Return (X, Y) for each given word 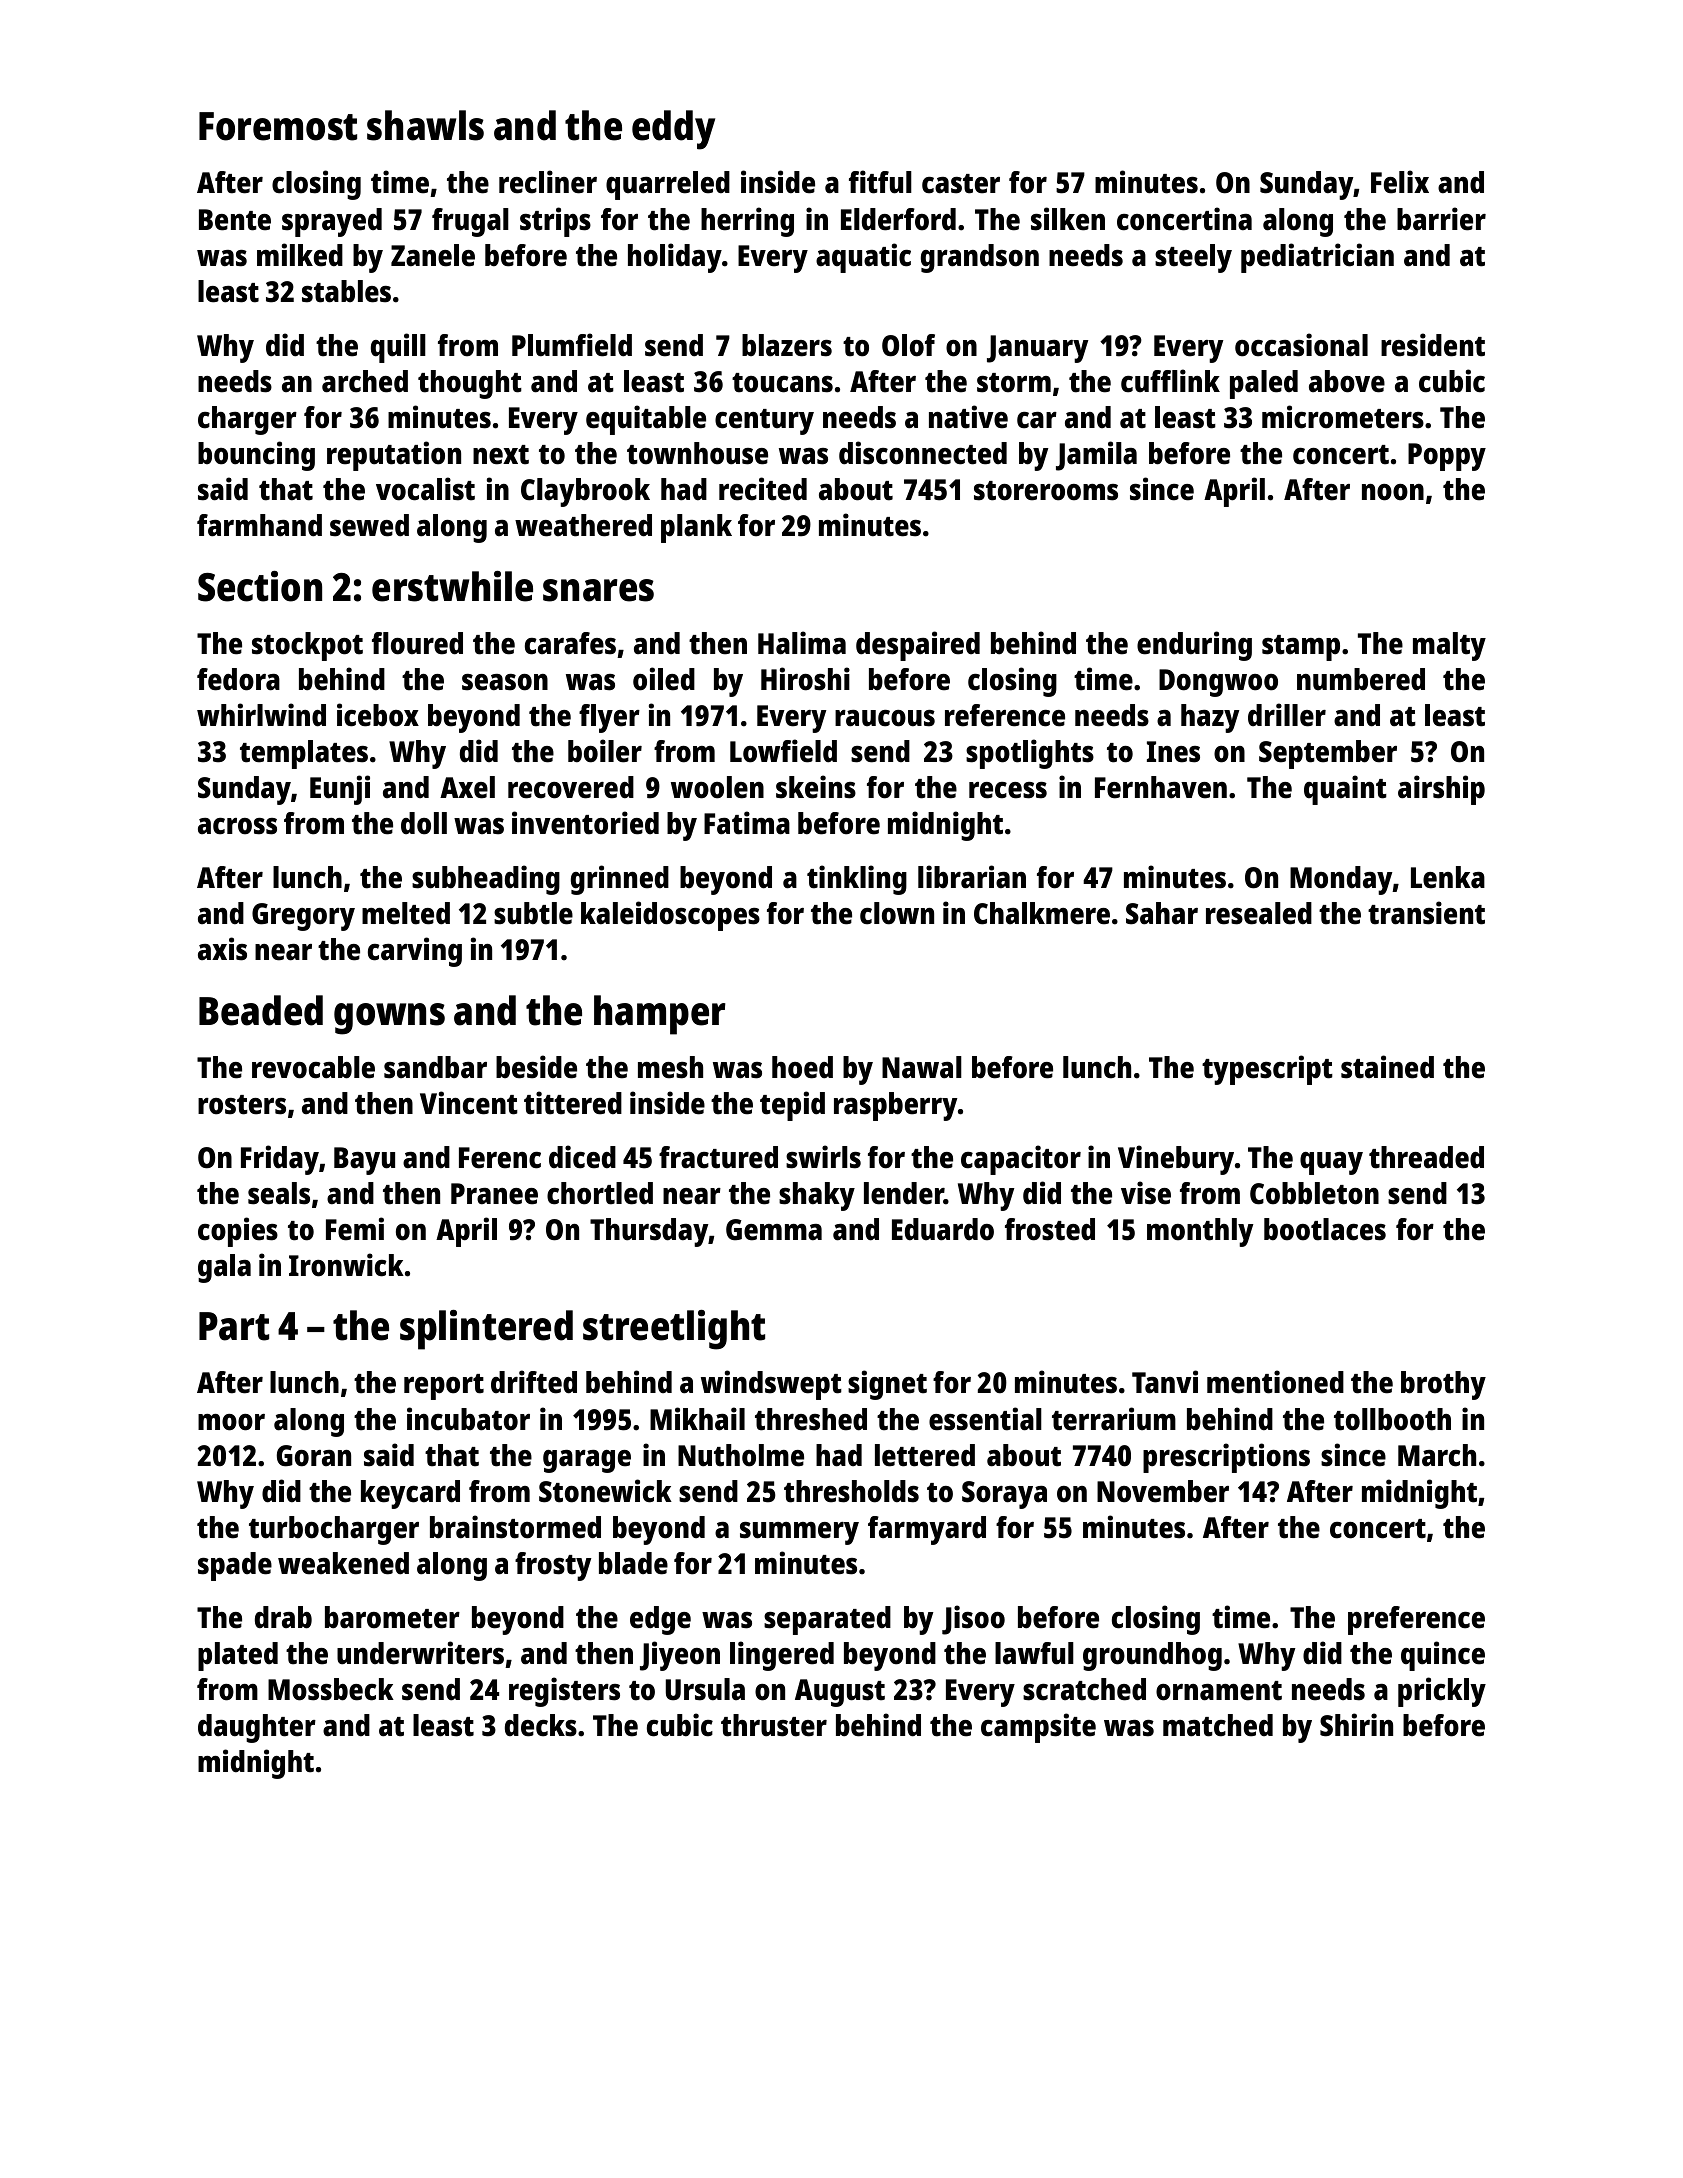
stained (1387, 1067)
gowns (389, 1019)
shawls (425, 125)
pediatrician (1317, 258)
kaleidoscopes (670, 916)
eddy (673, 130)
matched (1218, 1725)
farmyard (927, 1530)
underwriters (420, 1653)
